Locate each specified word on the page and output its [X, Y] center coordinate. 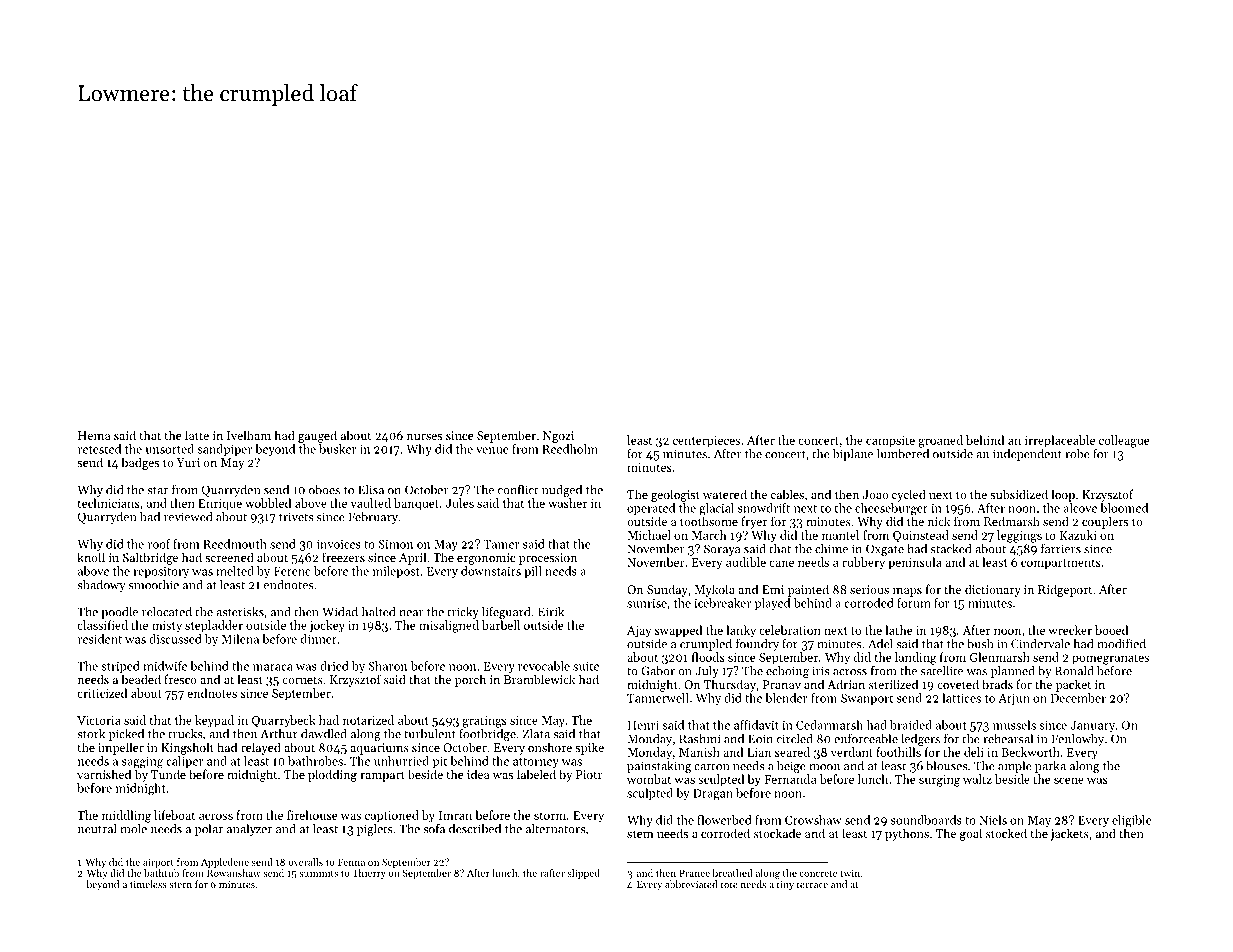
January [1092, 726]
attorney [536, 763]
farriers [1061, 549]
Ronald [1074, 671]
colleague [1124, 441]
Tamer [502, 544]
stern [180, 885]
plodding [332, 775]
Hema [94, 435]
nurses [424, 437]
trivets [296, 517]
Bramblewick [539, 679]
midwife [165, 666]
